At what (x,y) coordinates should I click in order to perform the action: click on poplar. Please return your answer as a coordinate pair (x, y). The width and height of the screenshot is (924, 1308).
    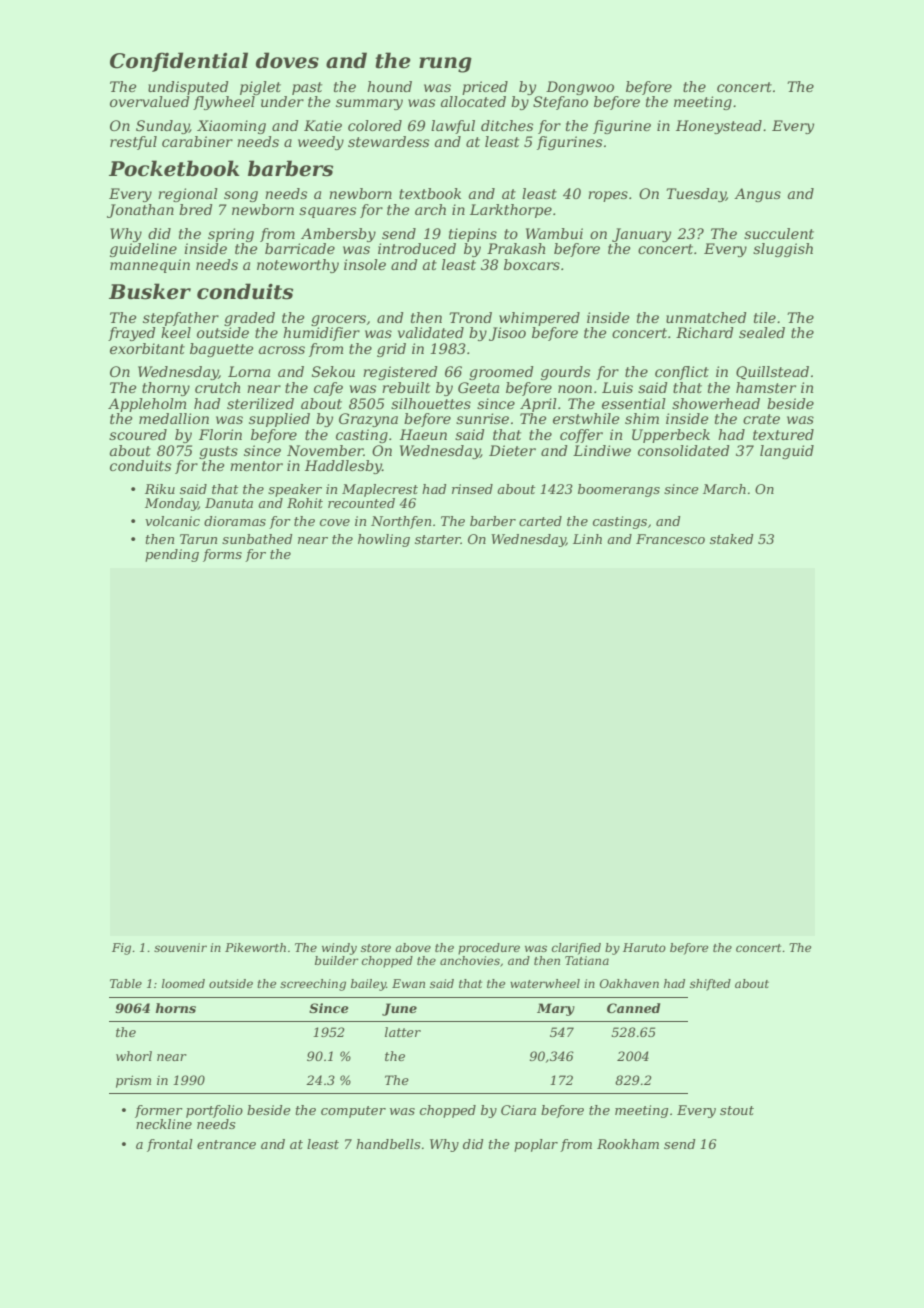
    Looking at the image, I should click on (536, 1145).
